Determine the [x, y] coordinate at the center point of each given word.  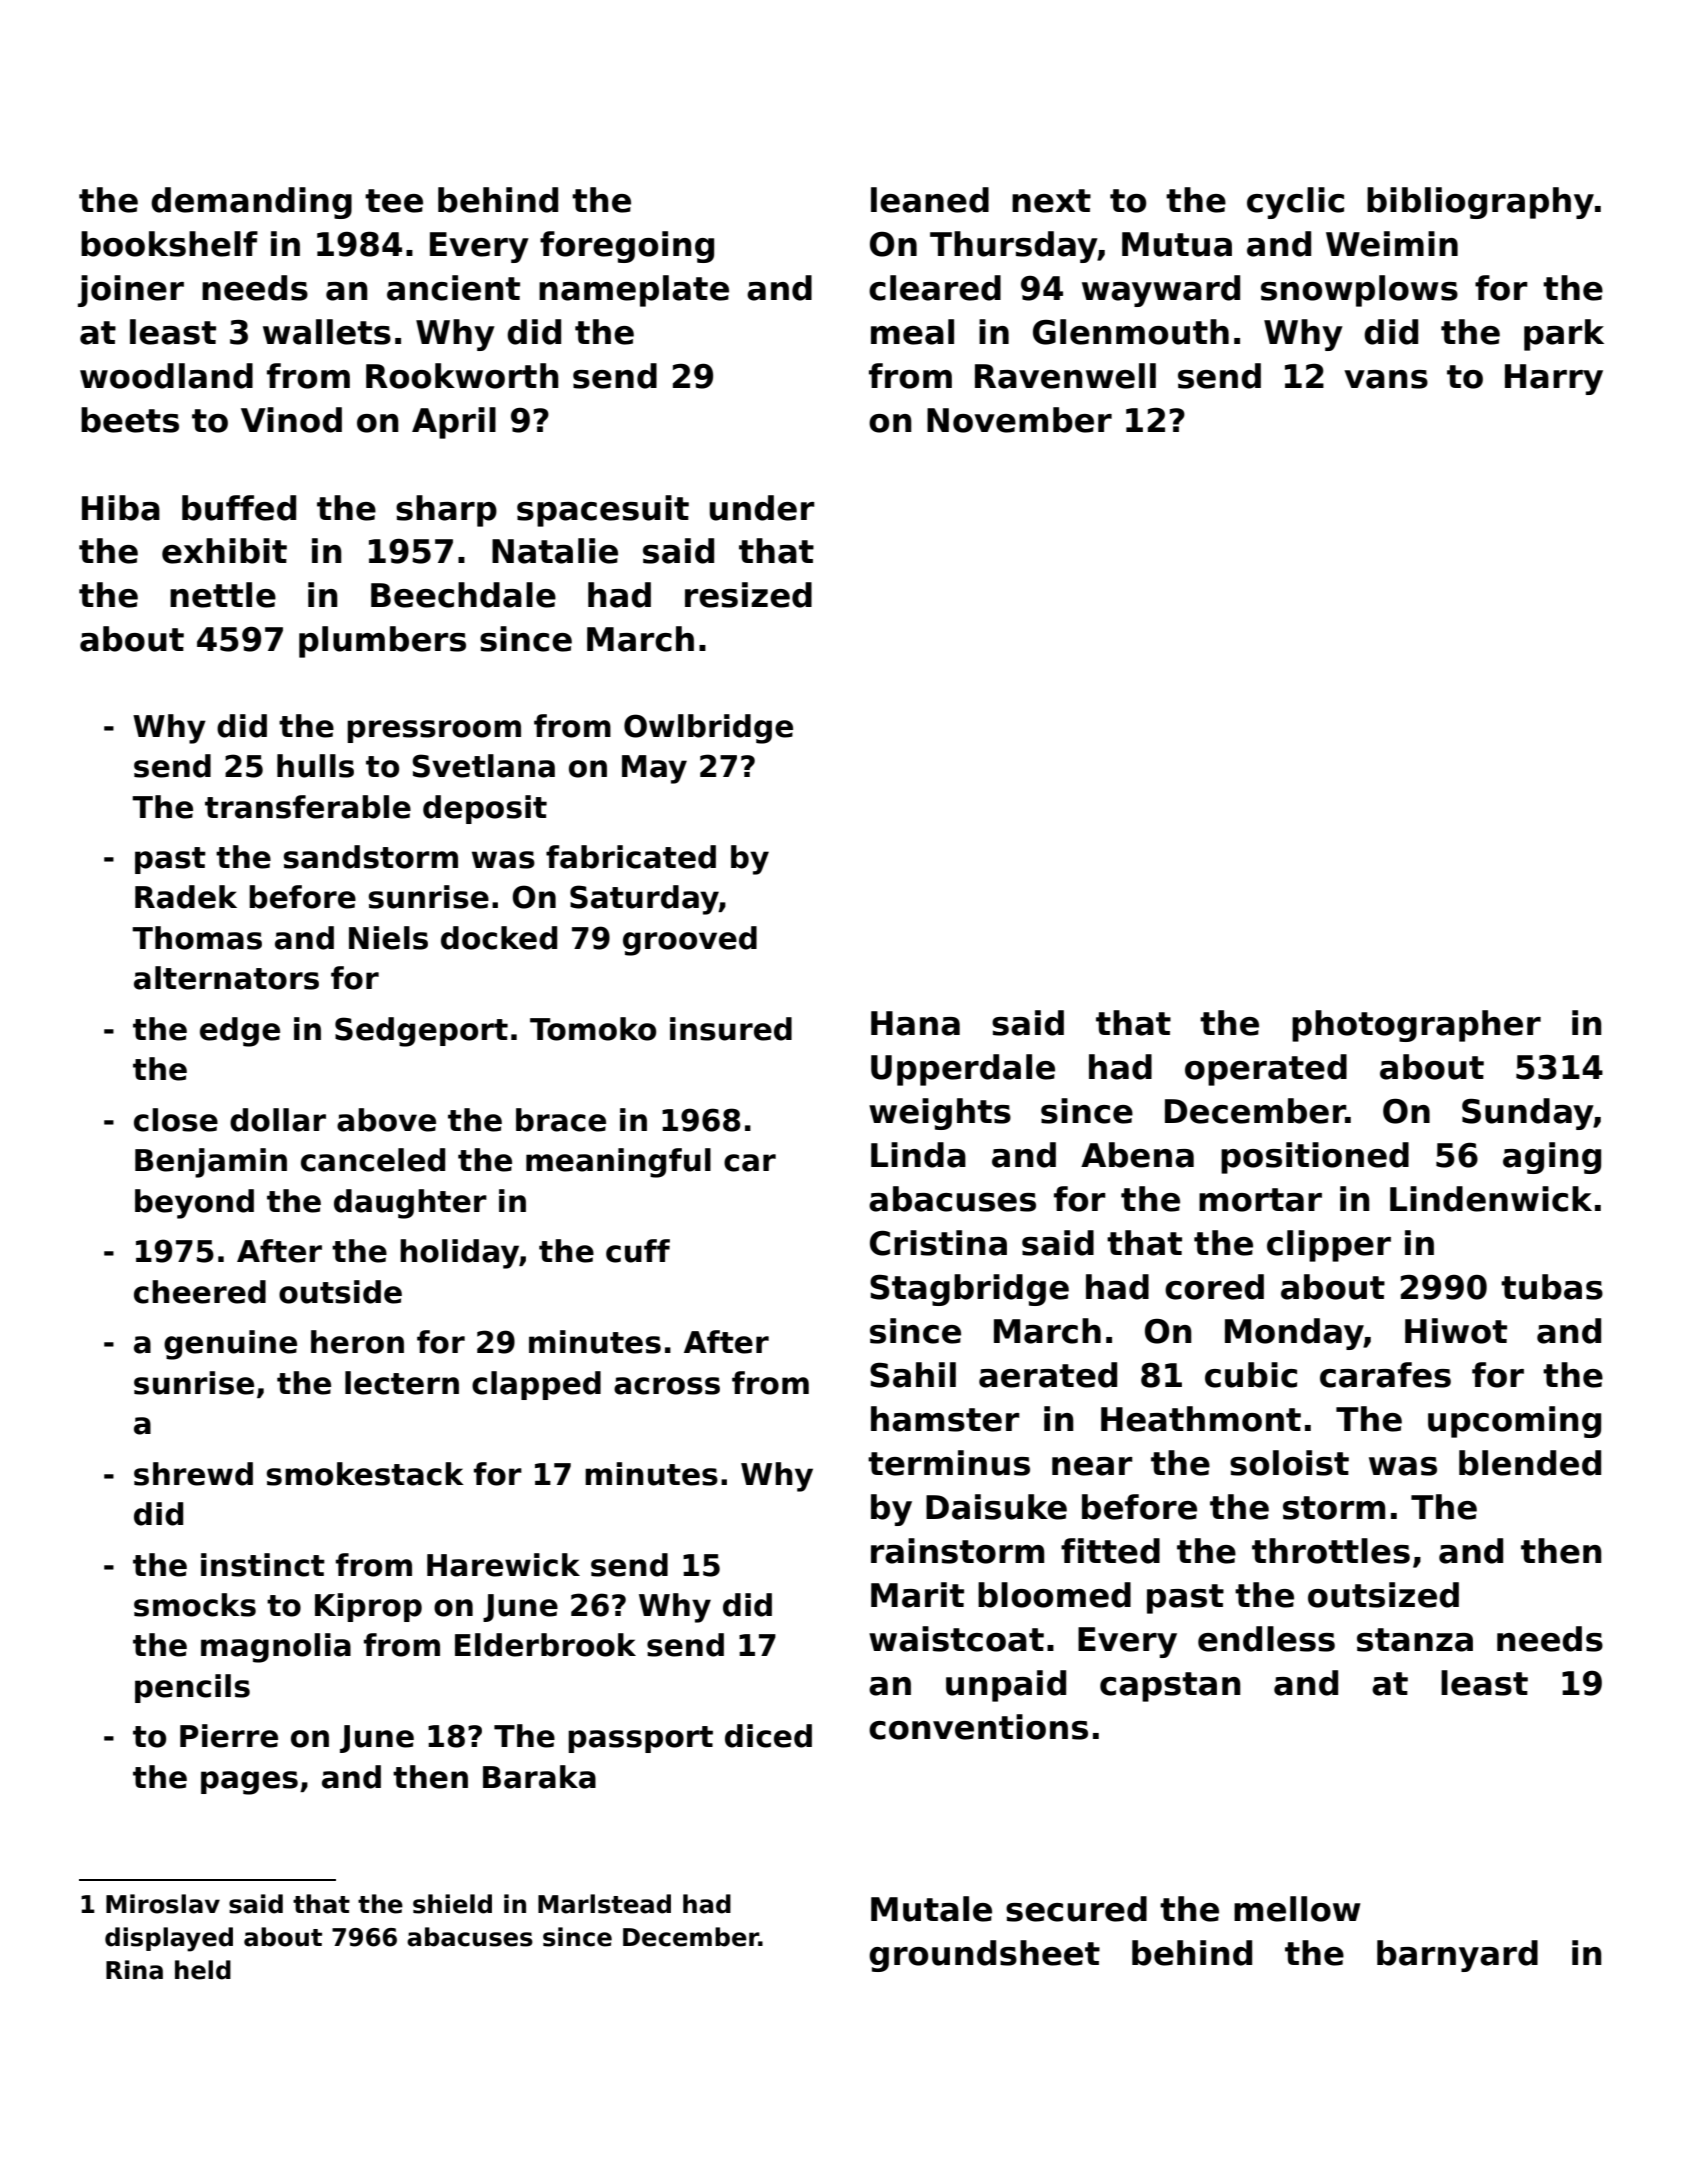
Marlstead [604, 1904]
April [454, 423]
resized [748, 595]
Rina [134, 1970]
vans [1386, 379]
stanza [1415, 1640]
